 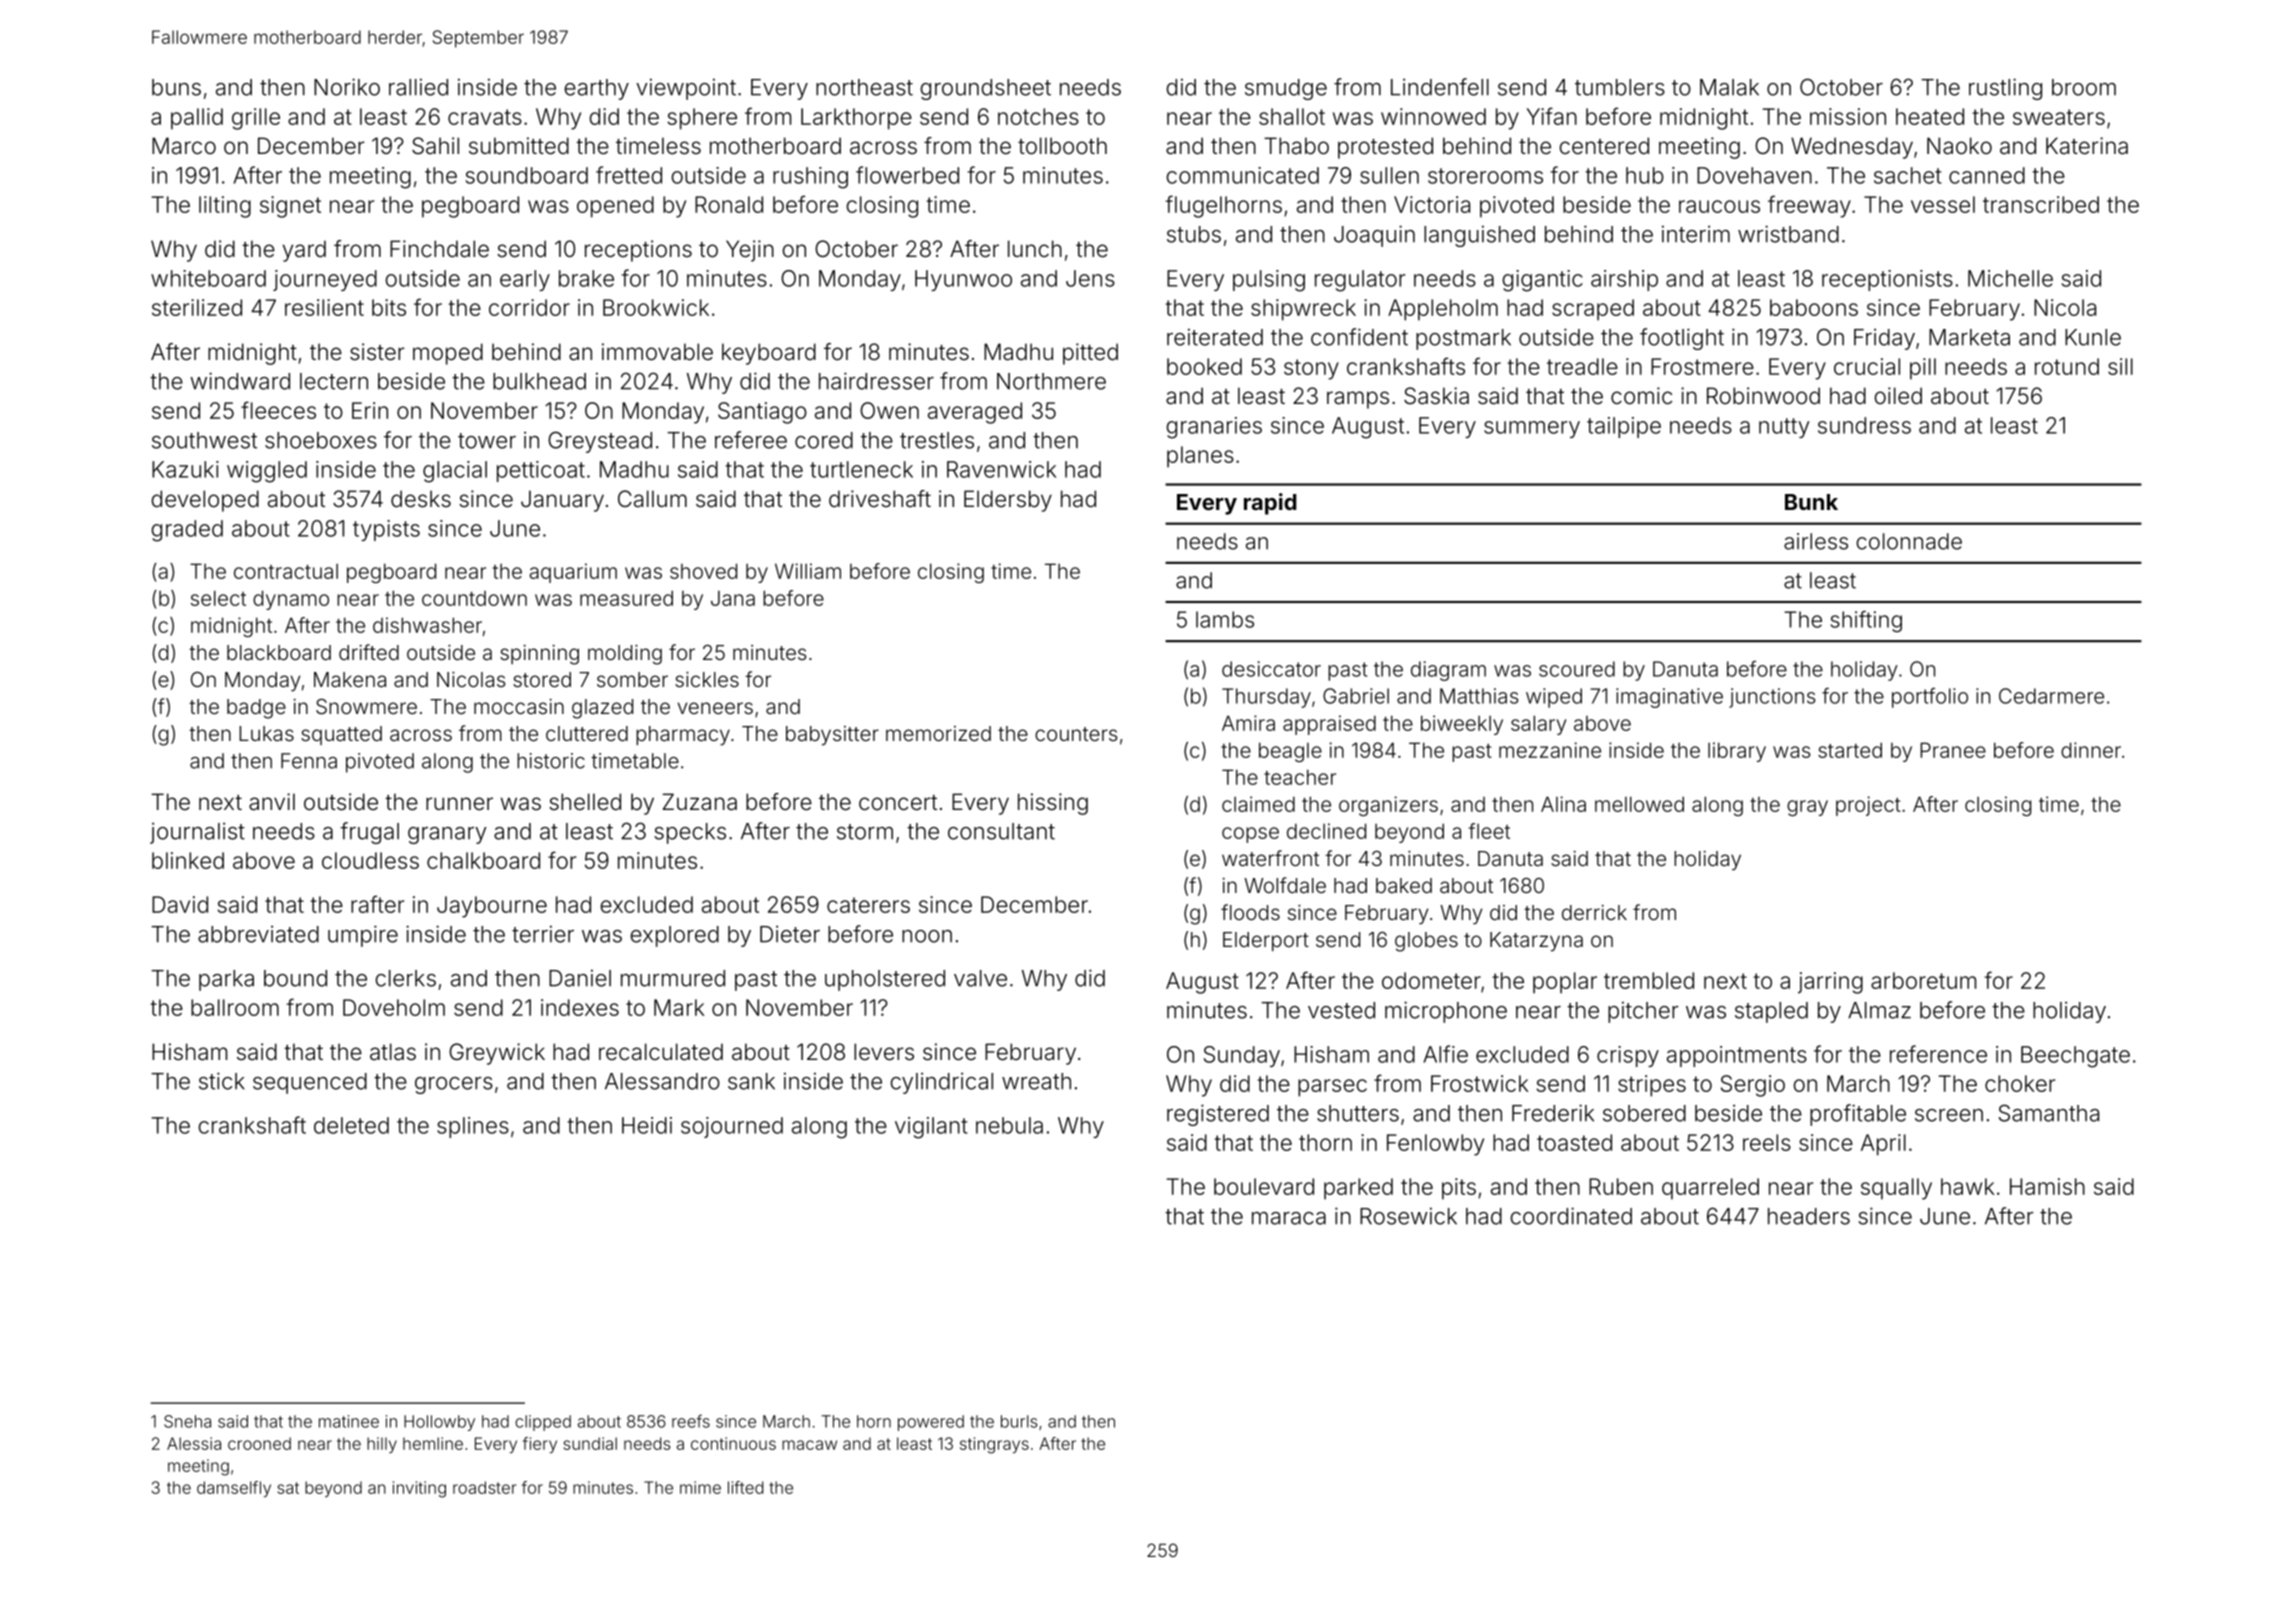 What do you see at coordinates (1271, 669) in the image?
I see `desiccator` at bounding box center [1271, 669].
